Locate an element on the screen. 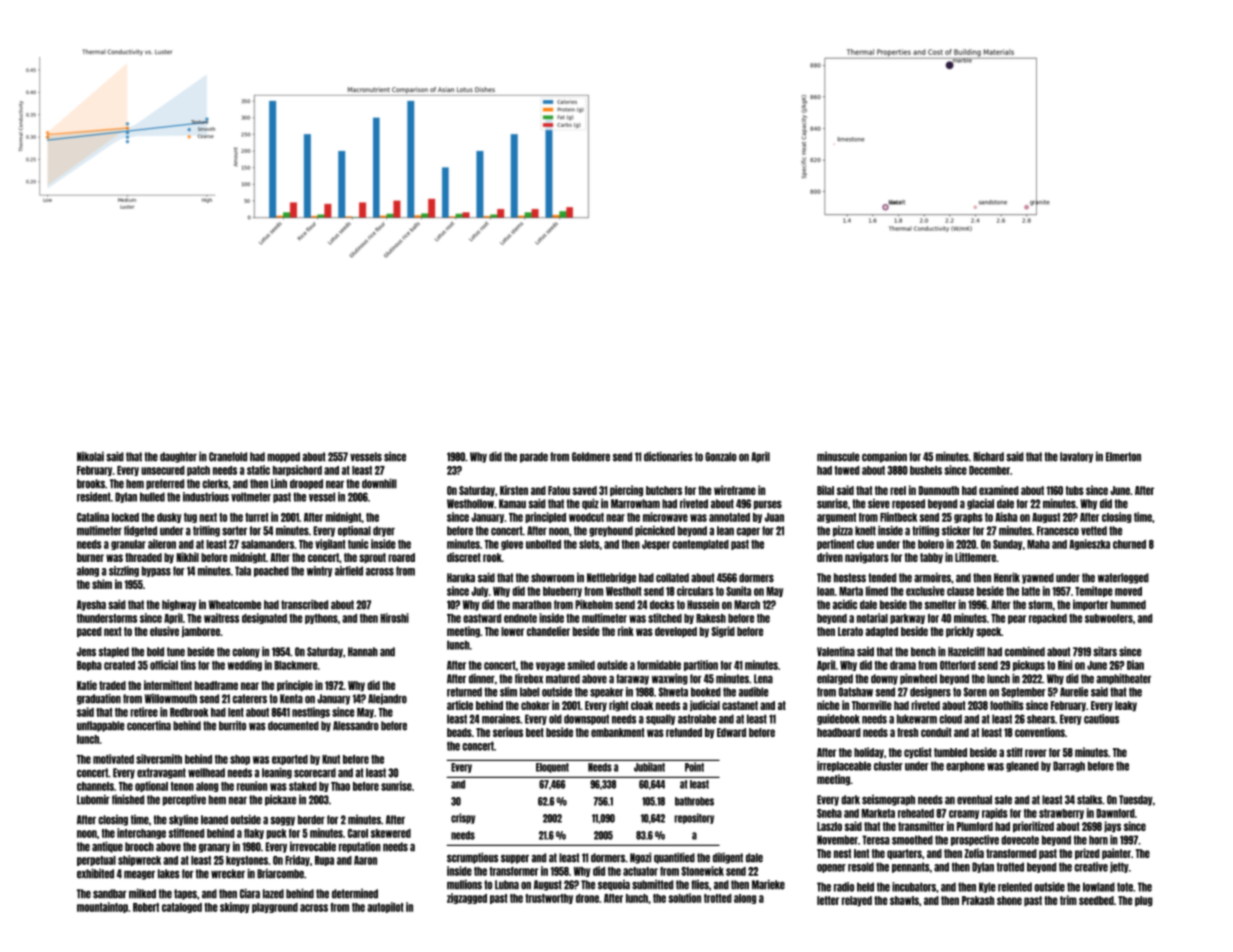 Image resolution: width=1233 pixels, height=952 pixels. jamboree is located at coordinates (201, 632).
